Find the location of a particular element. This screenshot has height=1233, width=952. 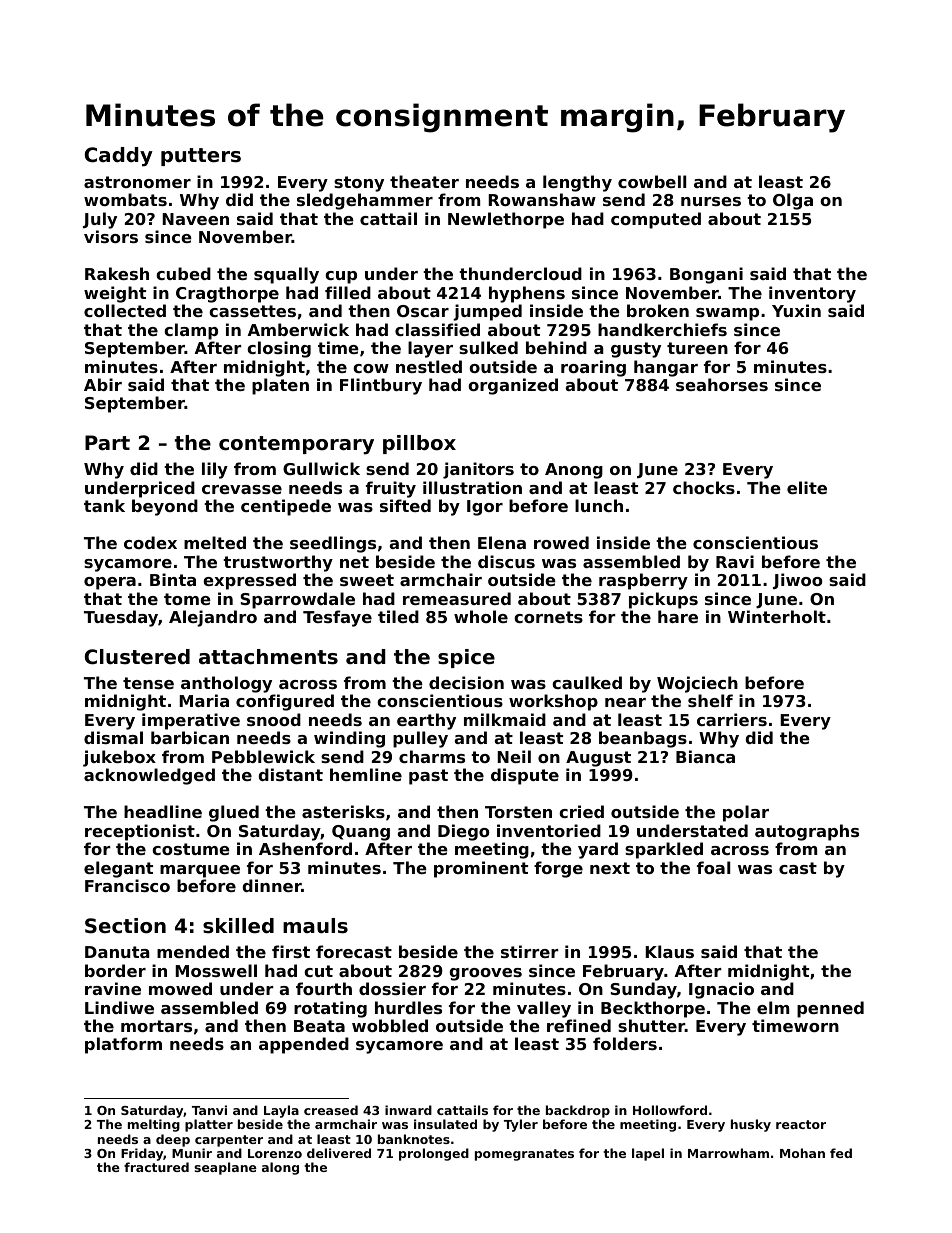

reactor is located at coordinates (801, 1124).
